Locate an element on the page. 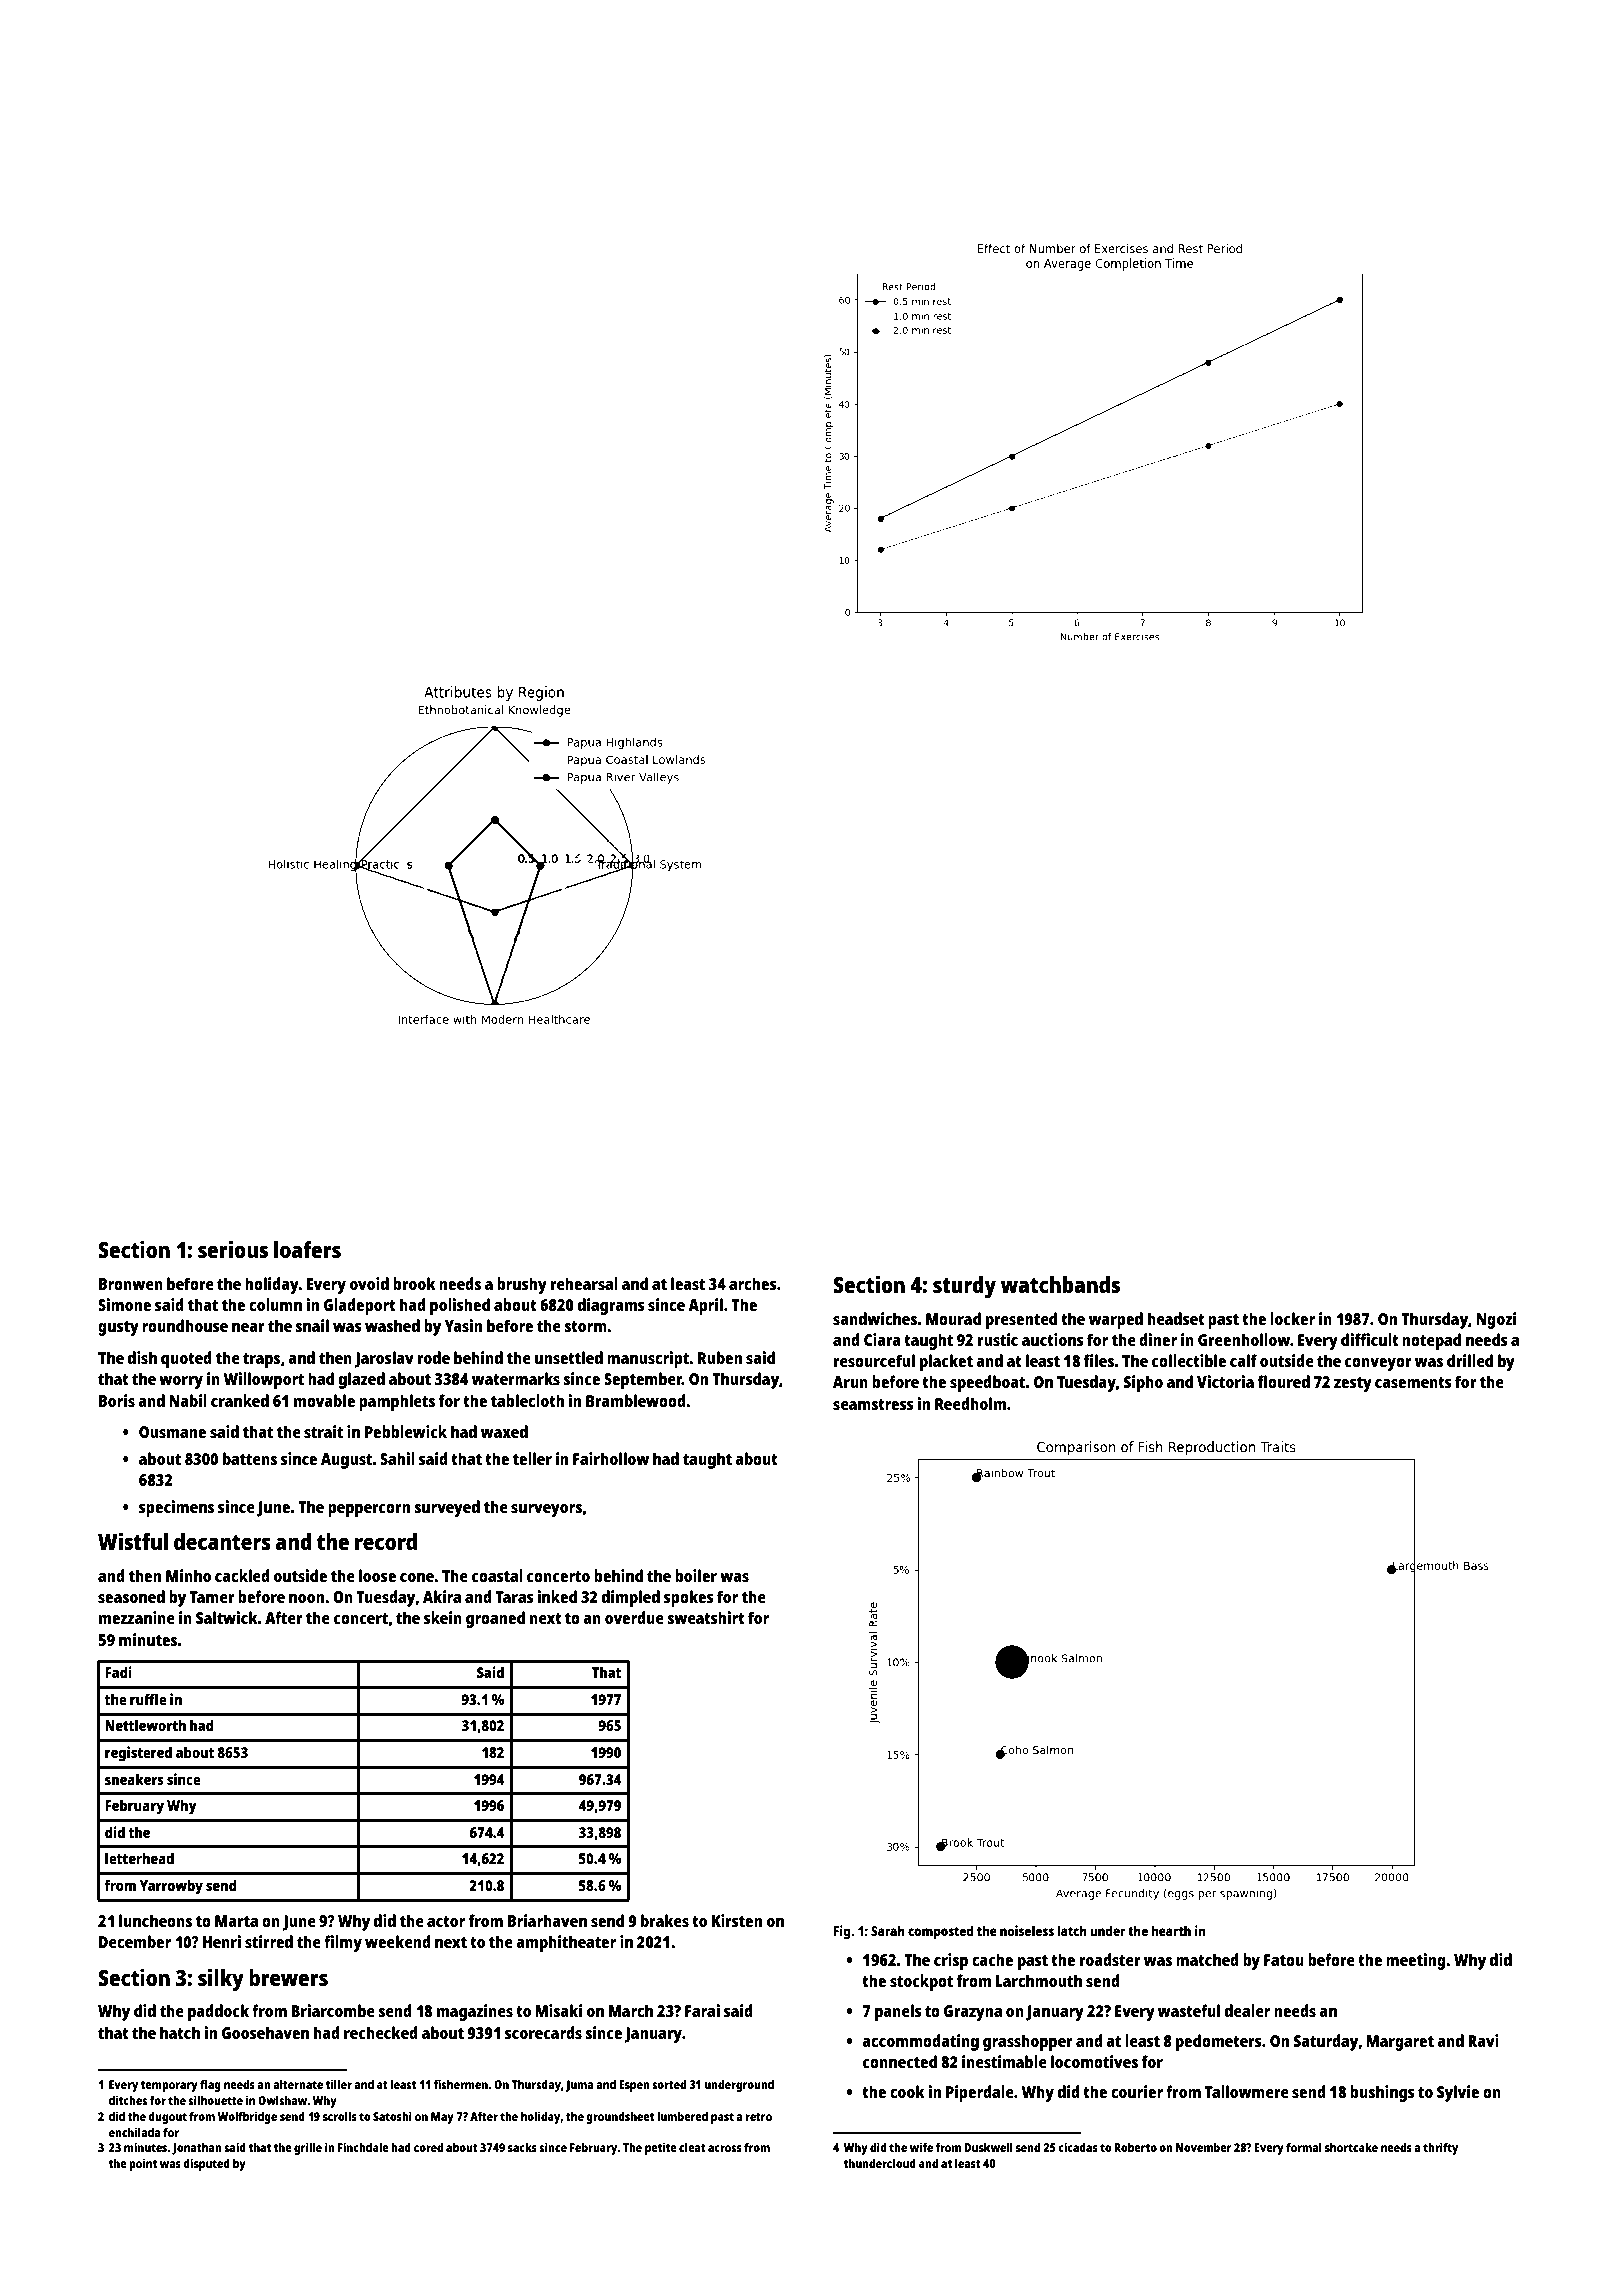  actor is located at coordinates (446, 1921).
